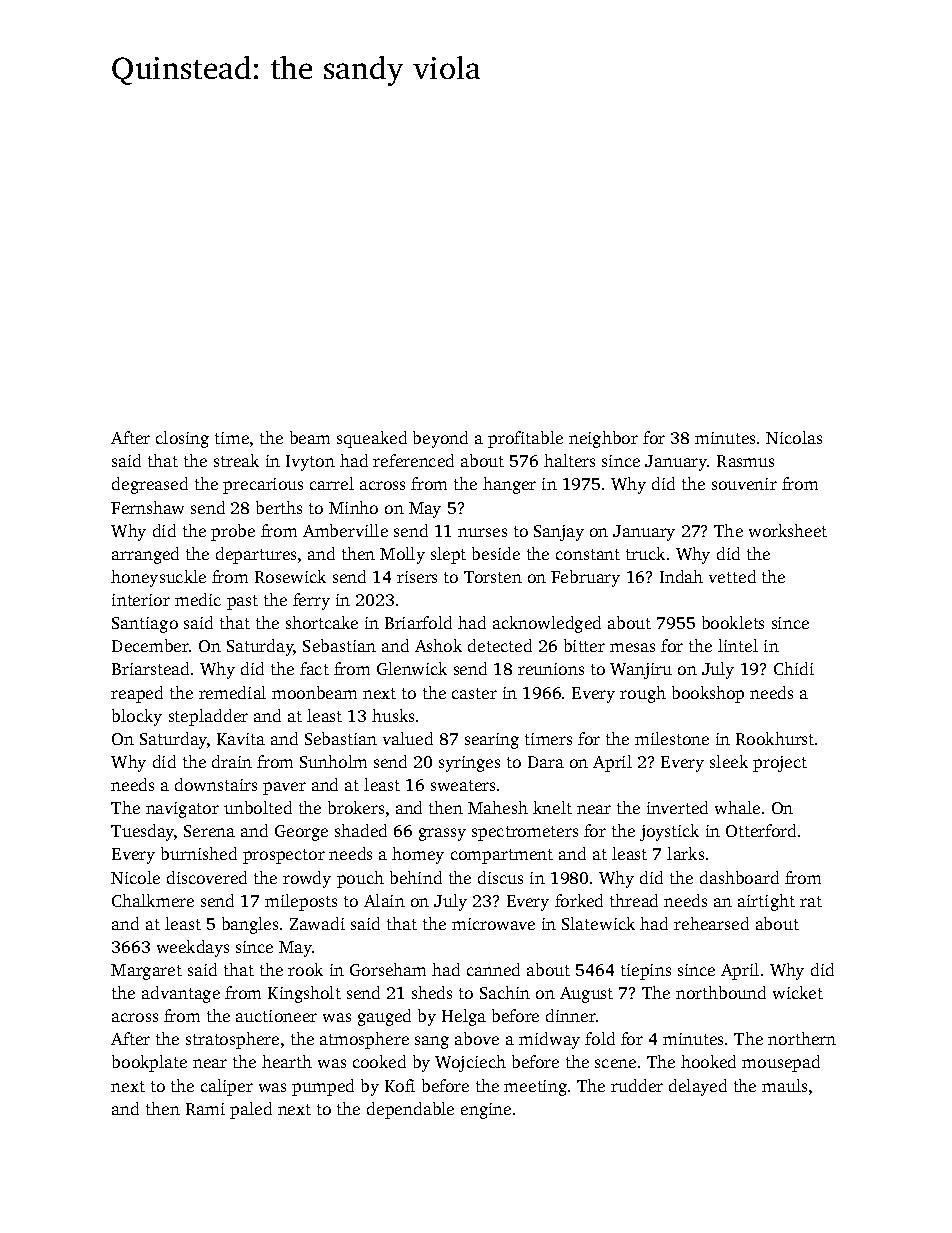 The height and width of the page is (1233, 952). I want to click on closing, so click(182, 439).
